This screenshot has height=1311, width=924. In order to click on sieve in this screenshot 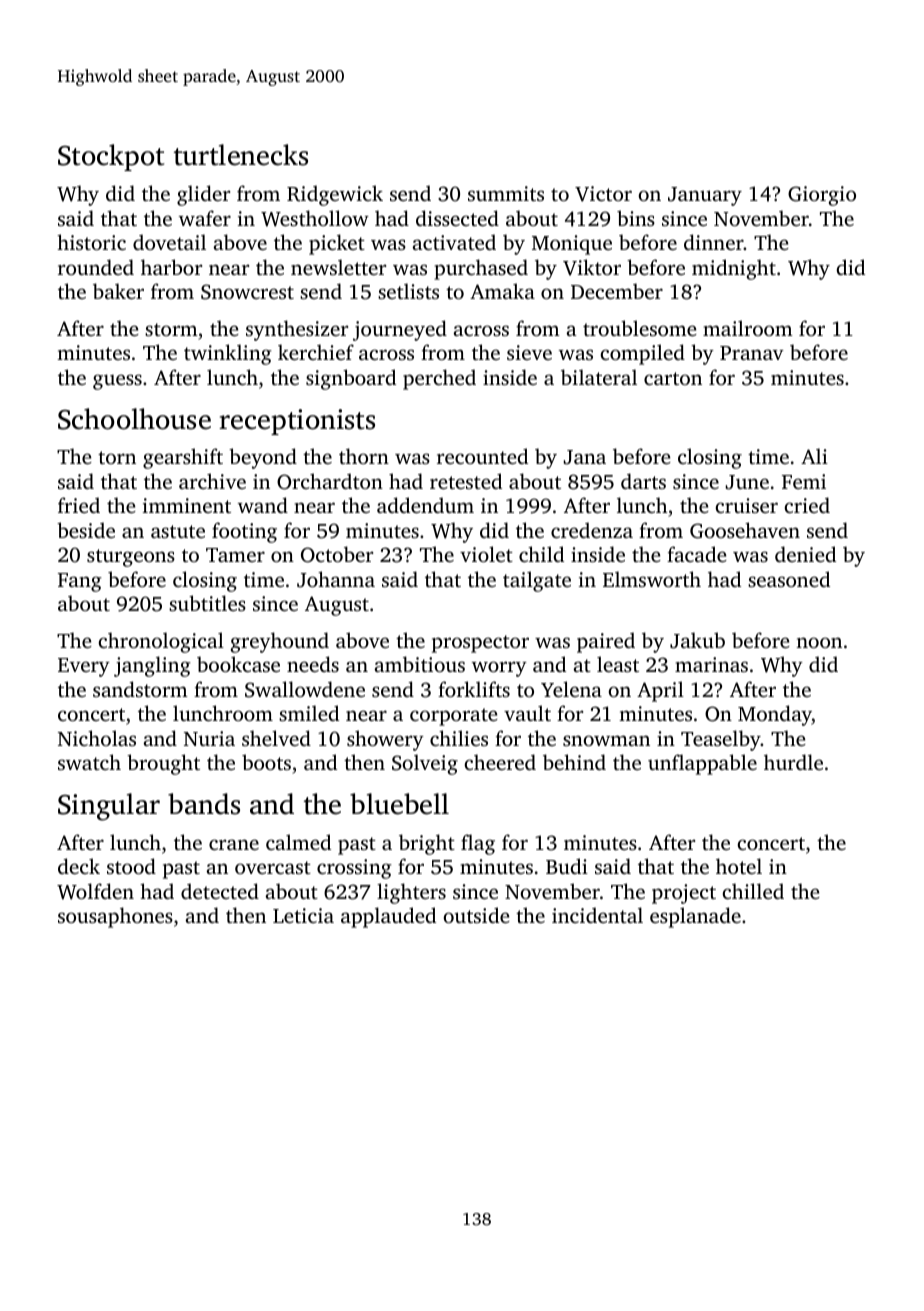, I will do `click(529, 352)`.
